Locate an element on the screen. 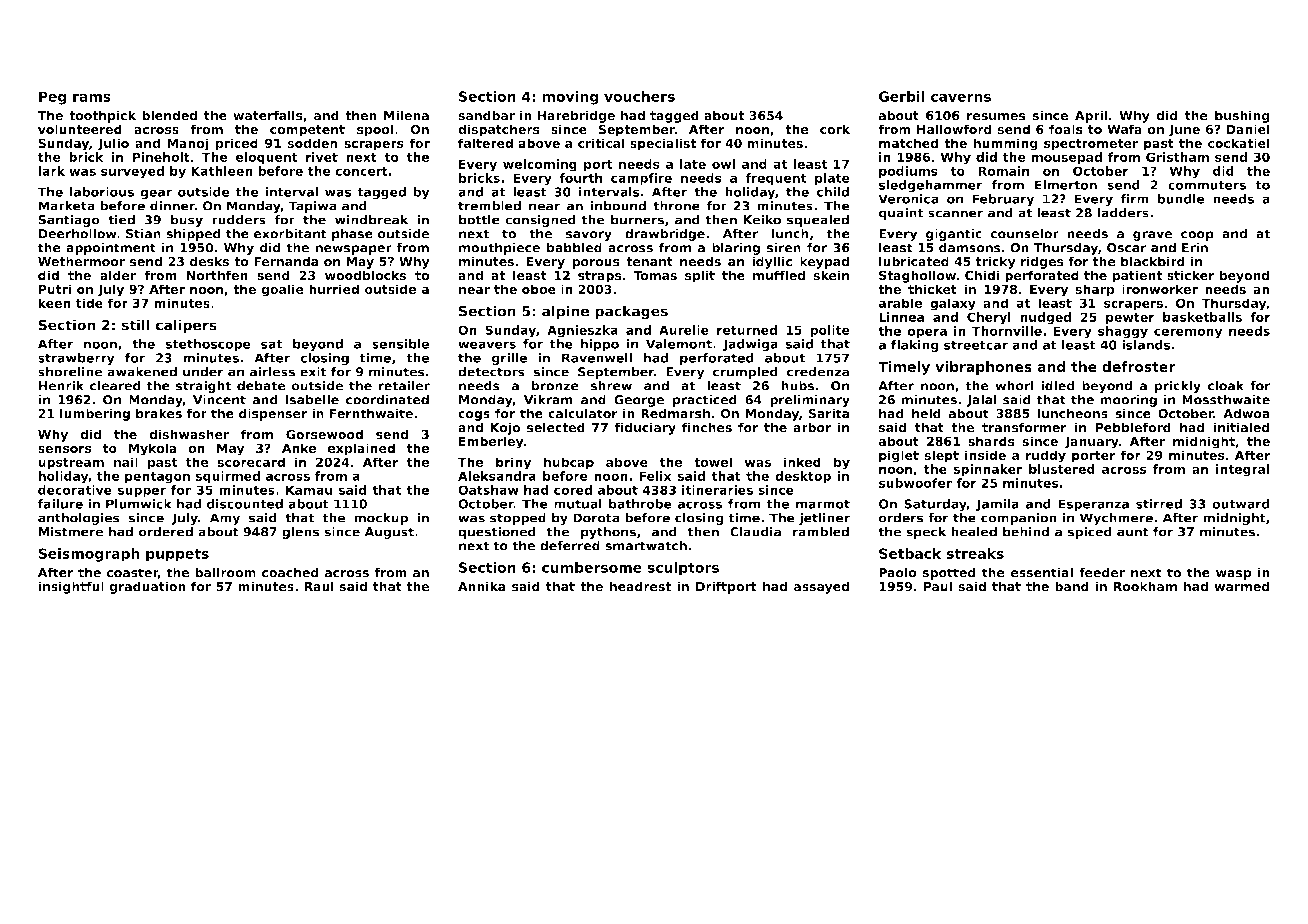 This screenshot has height=924, width=1308. April is located at coordinates (1091, 116).
